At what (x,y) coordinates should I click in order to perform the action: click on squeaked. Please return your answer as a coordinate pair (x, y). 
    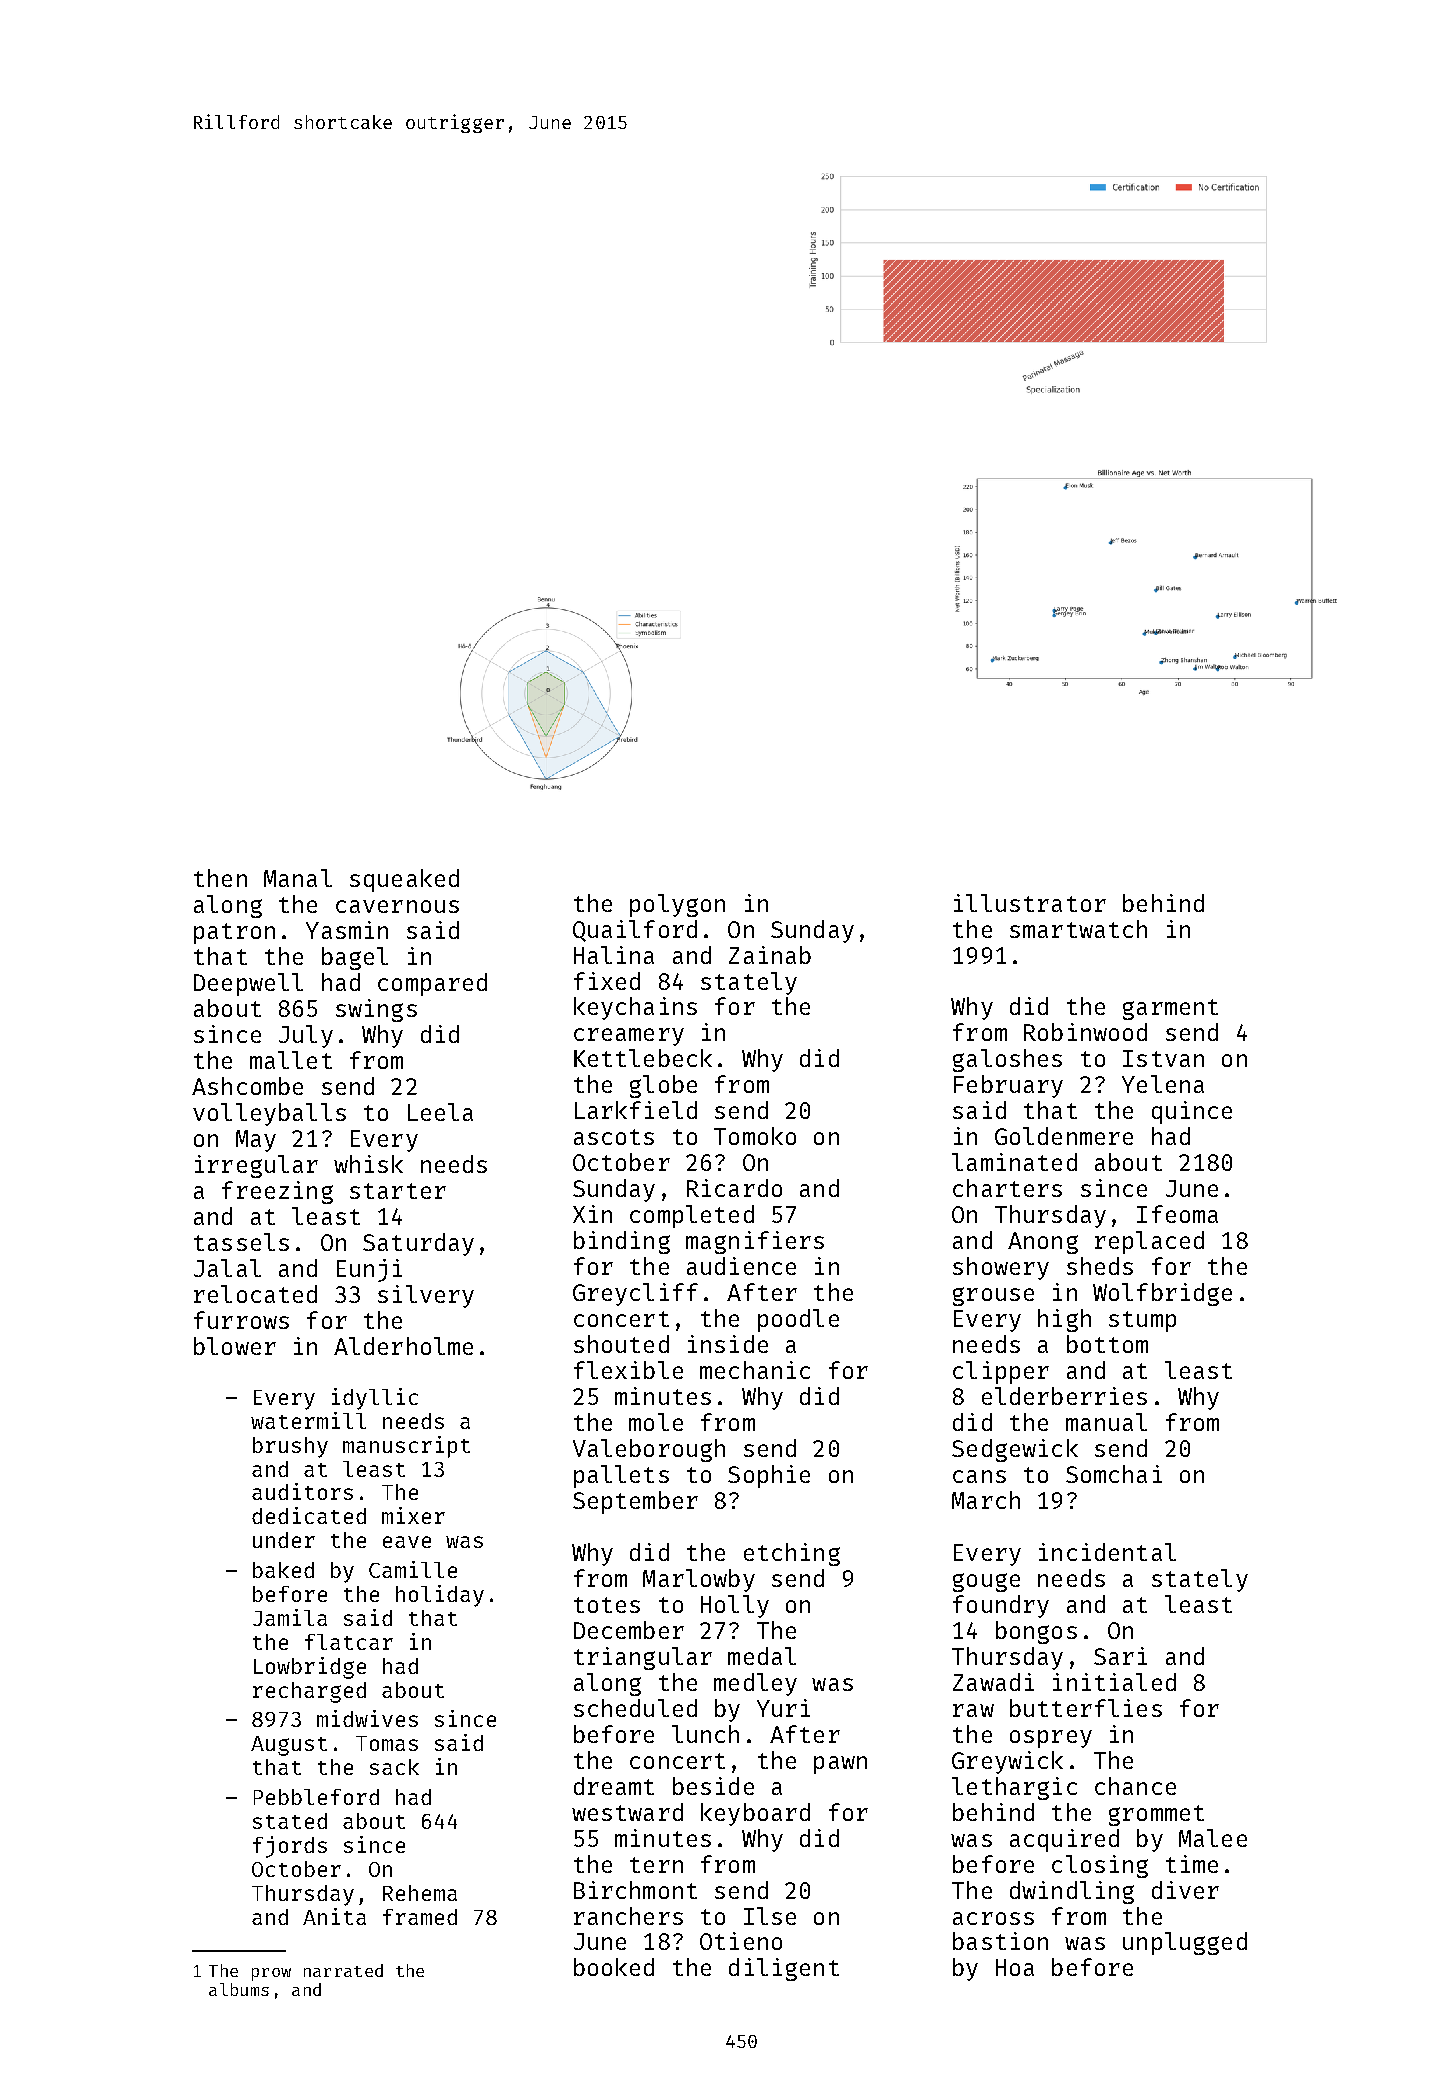
    Looking at the image, I should click on (404, 880).
